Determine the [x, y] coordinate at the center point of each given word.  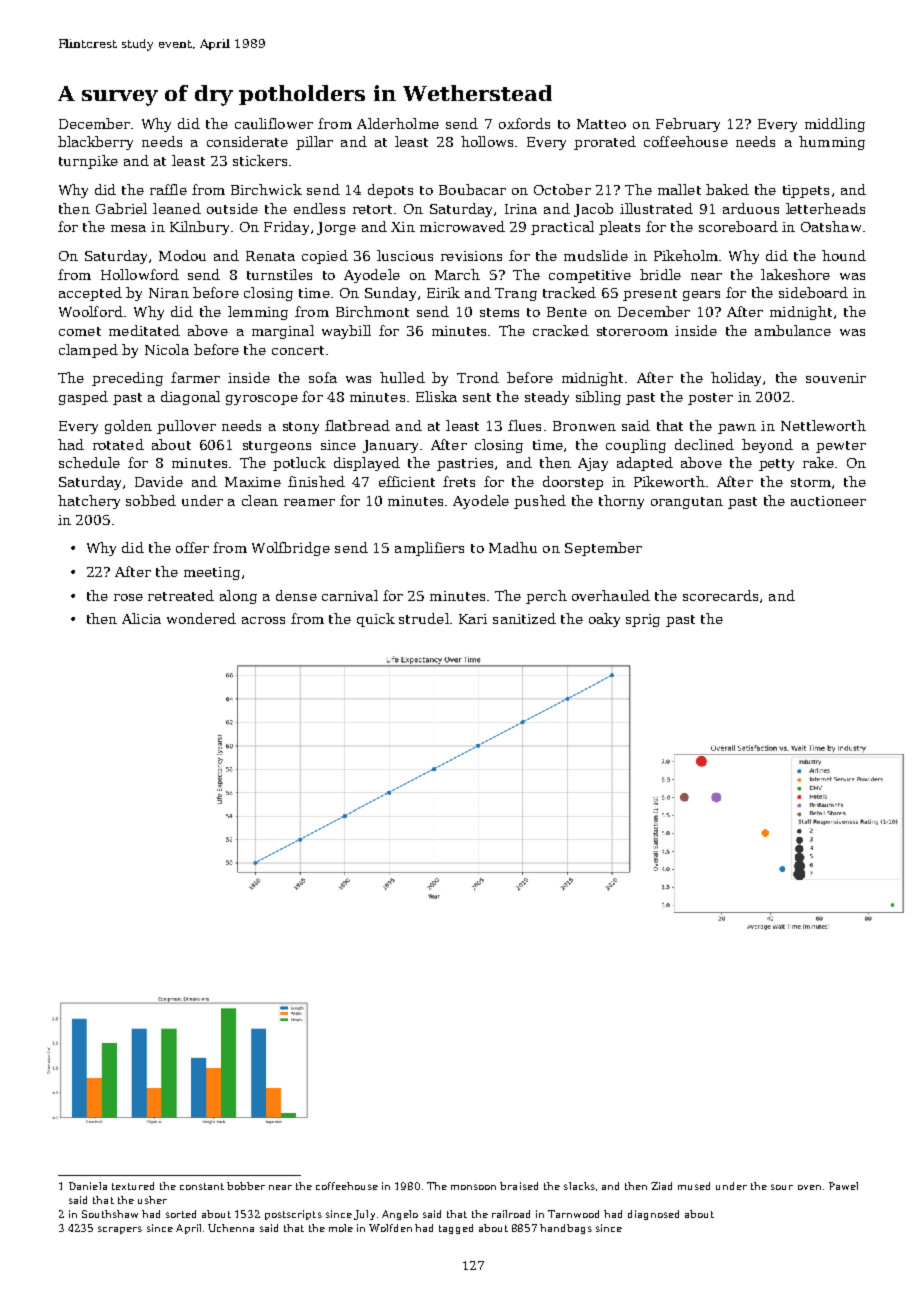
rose [128, 597]
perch [546, 597]
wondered [201, 618]
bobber [246, 1186]
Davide [159, 481]
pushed [540, 502]
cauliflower [274, 123]
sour [782, 1187]
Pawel [843, 1186]
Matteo [601, 124]
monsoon [473, 1187]
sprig [643, 620]
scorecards [720, 595]
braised [519, 1186]
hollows [487, 141]
